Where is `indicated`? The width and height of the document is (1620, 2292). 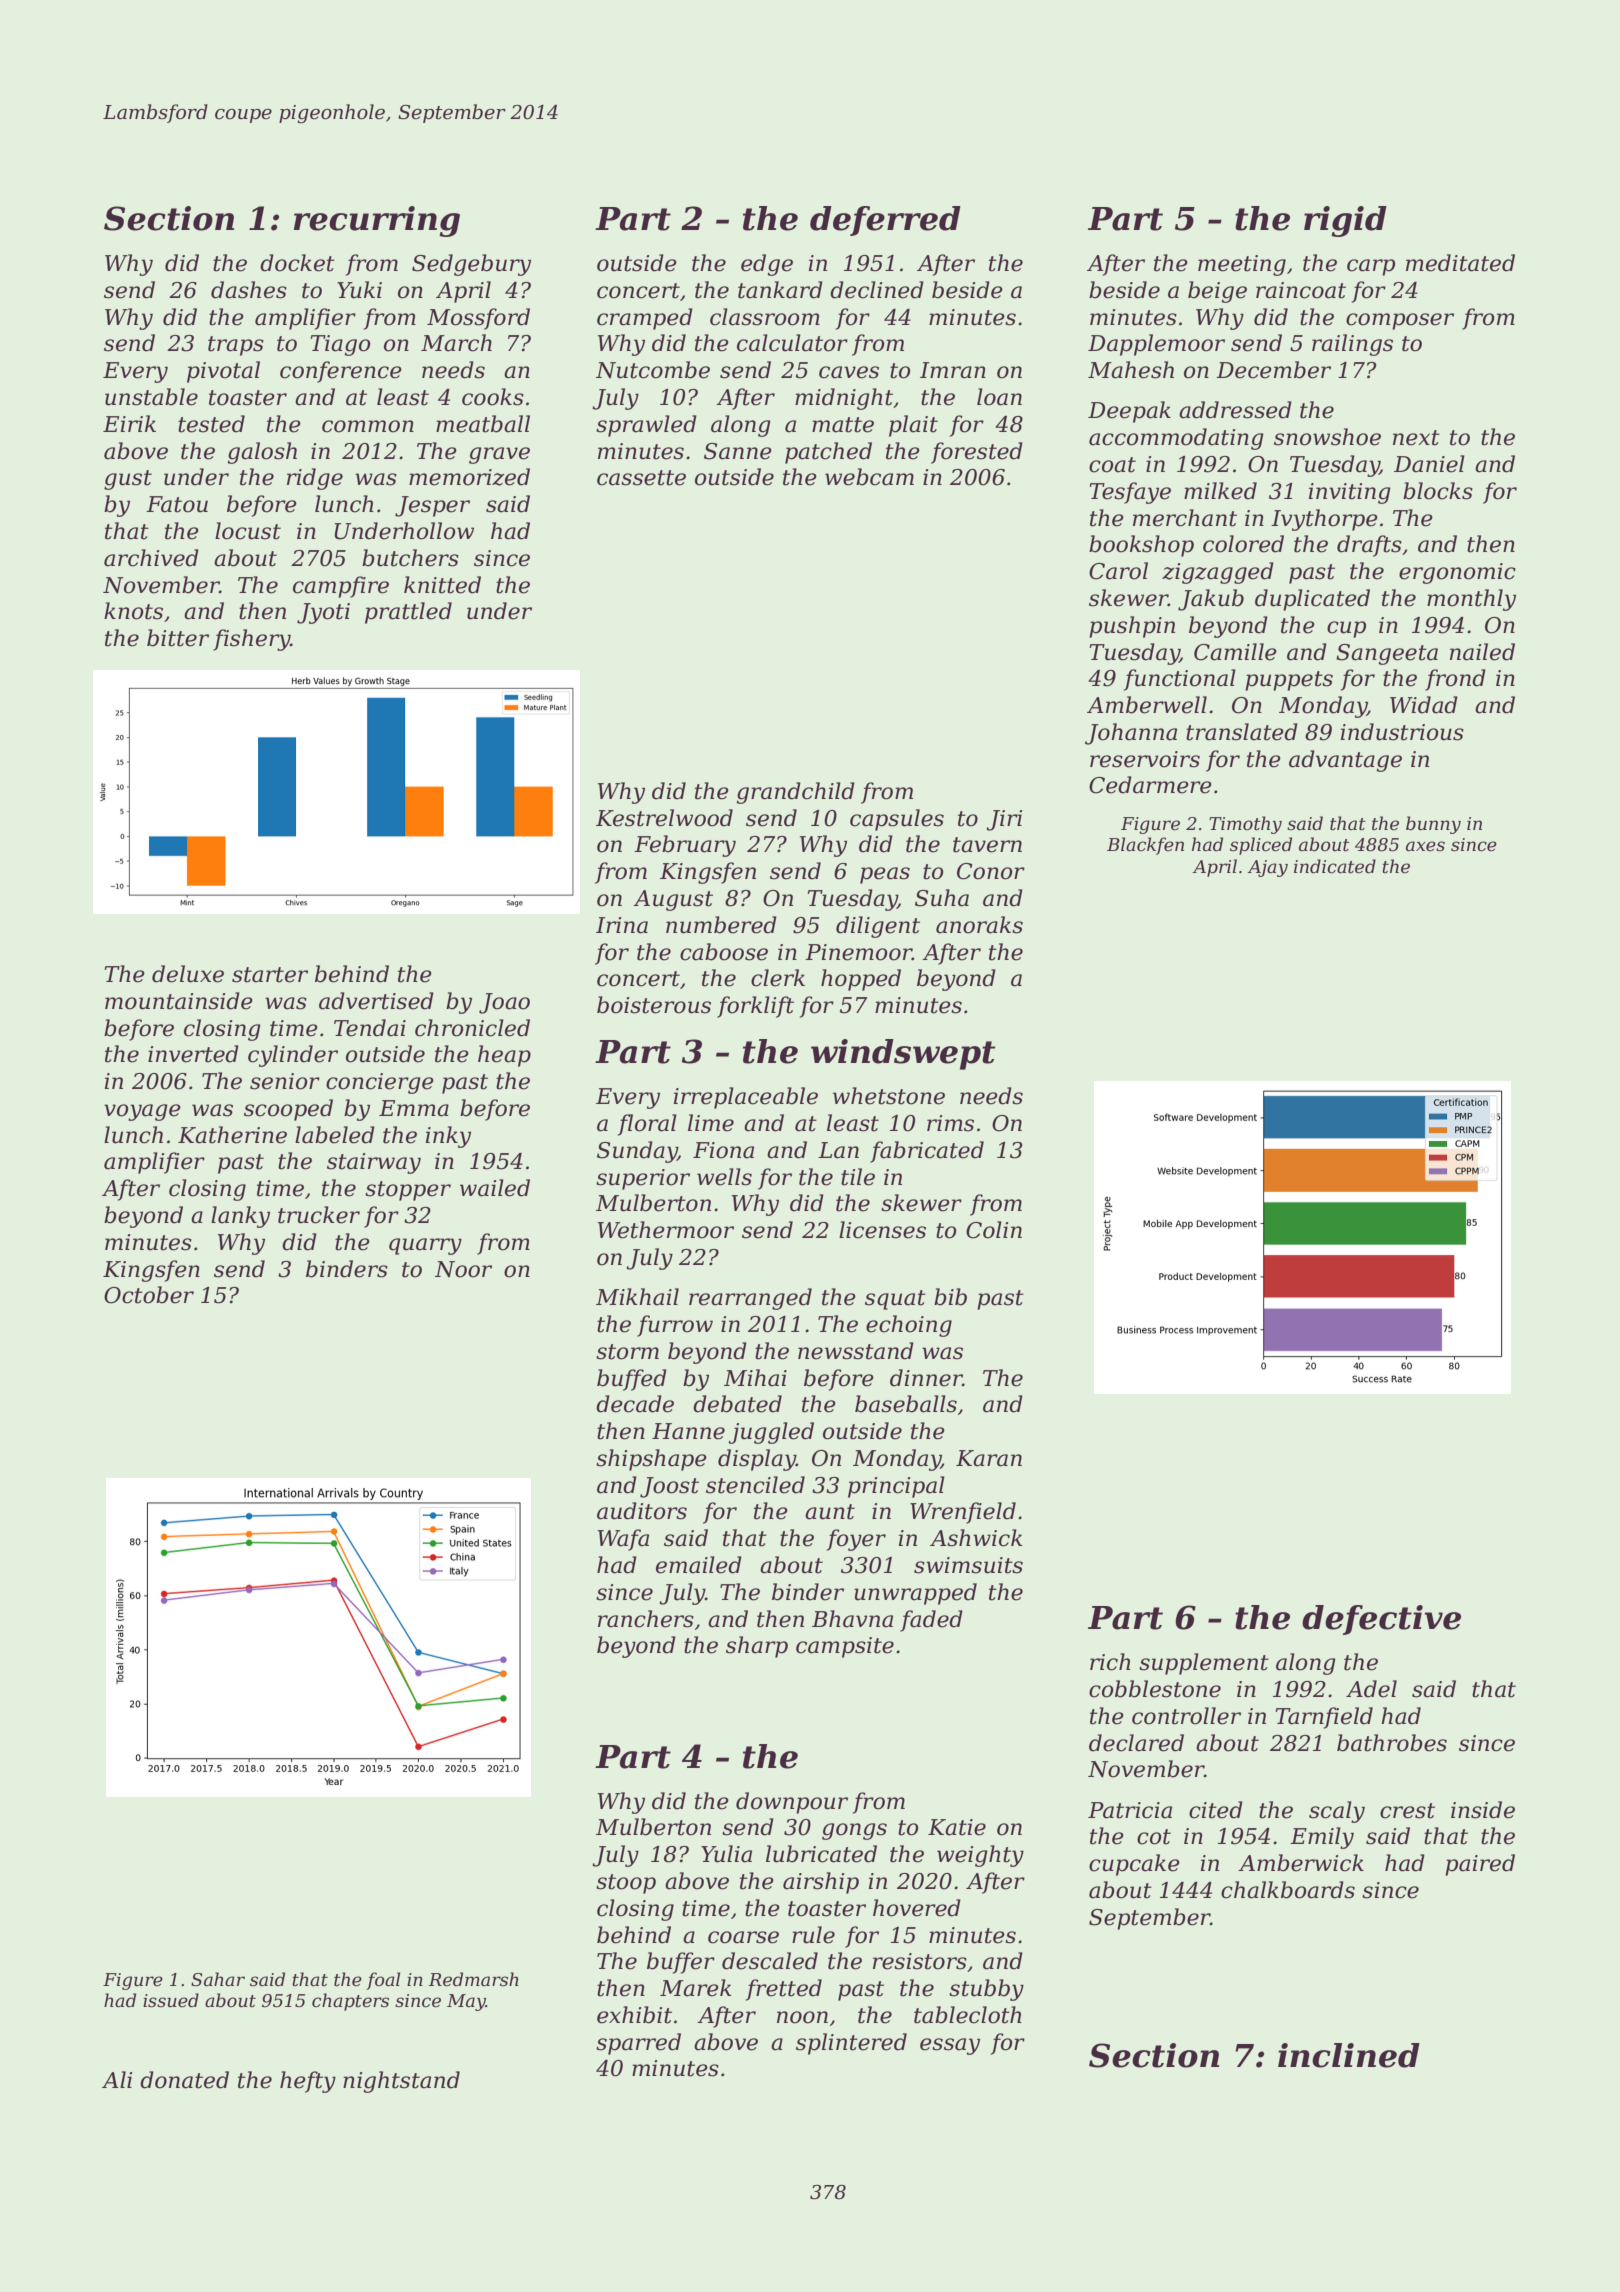 indicated is located at coordinates (1335, 866).
